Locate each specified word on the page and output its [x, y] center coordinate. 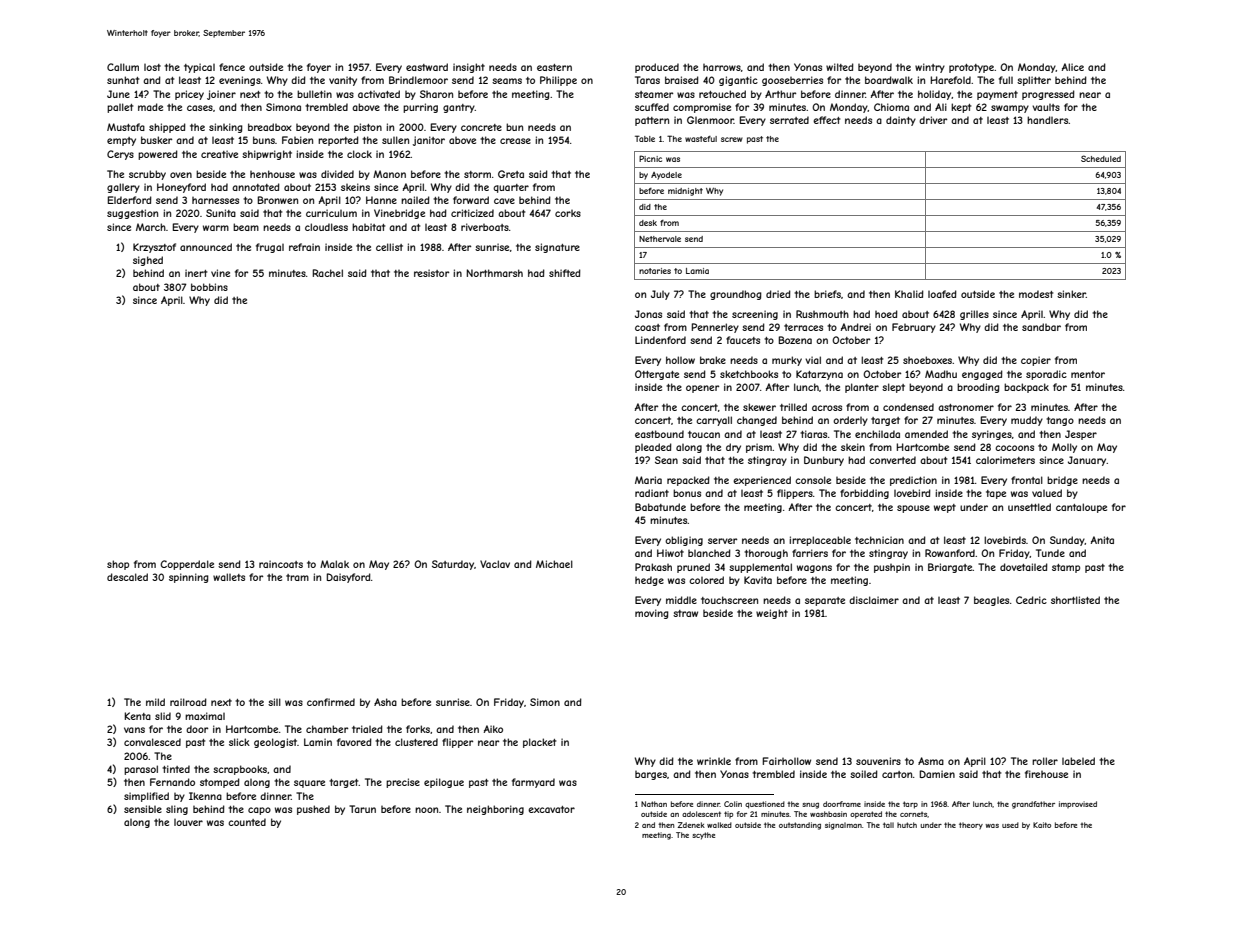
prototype [971, 68]
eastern [554, 67]
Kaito [1042, 825]
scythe [704, 836]
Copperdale [187, 565]
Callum [123, 67]
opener [702, 389]
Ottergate [657, 375]
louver [188, 822]
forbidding [864, 494]
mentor [1088, 374]
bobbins [209, 287]
